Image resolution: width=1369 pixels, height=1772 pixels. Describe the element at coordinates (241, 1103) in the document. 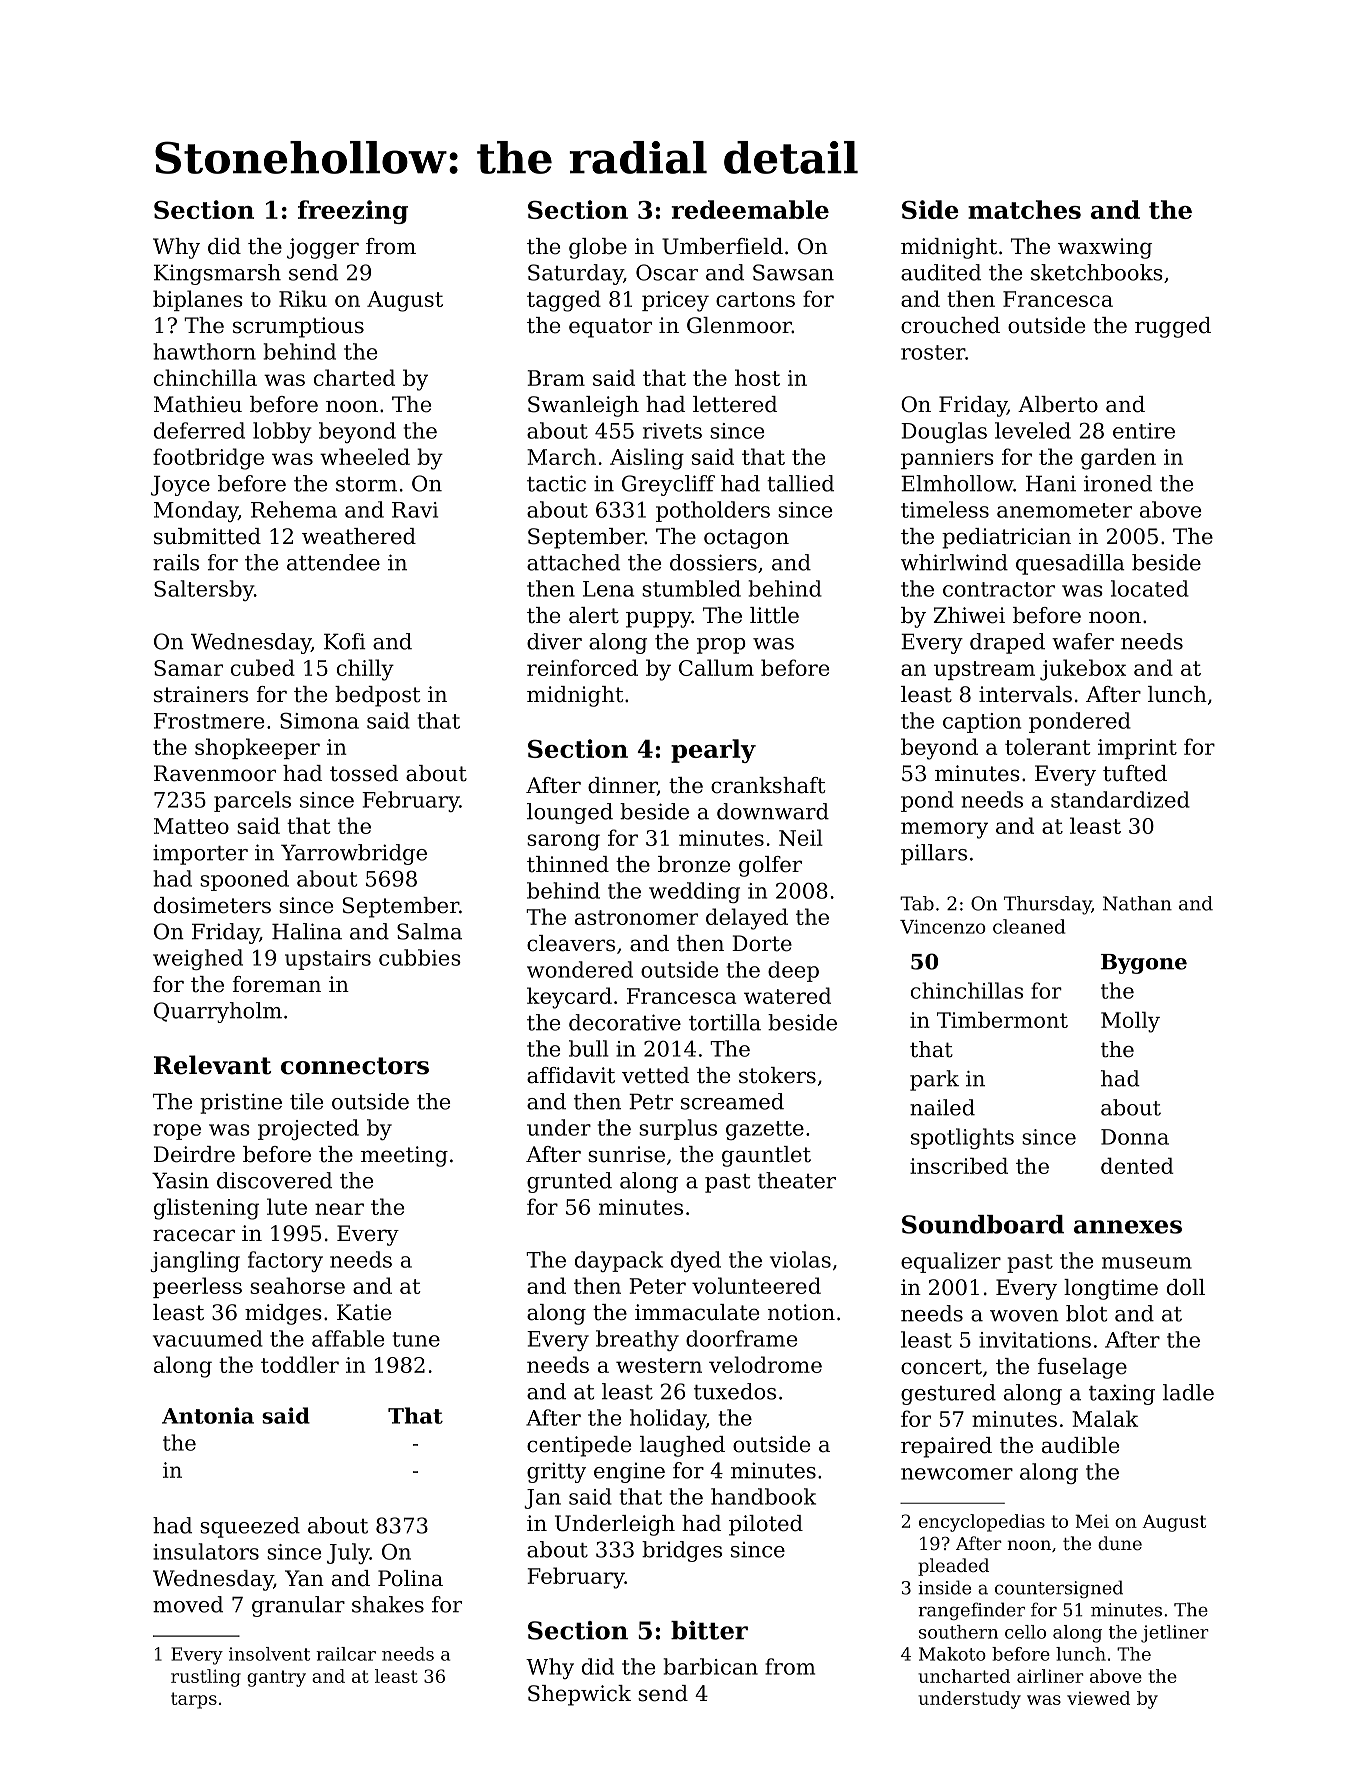

I see `pristine` at that location.
